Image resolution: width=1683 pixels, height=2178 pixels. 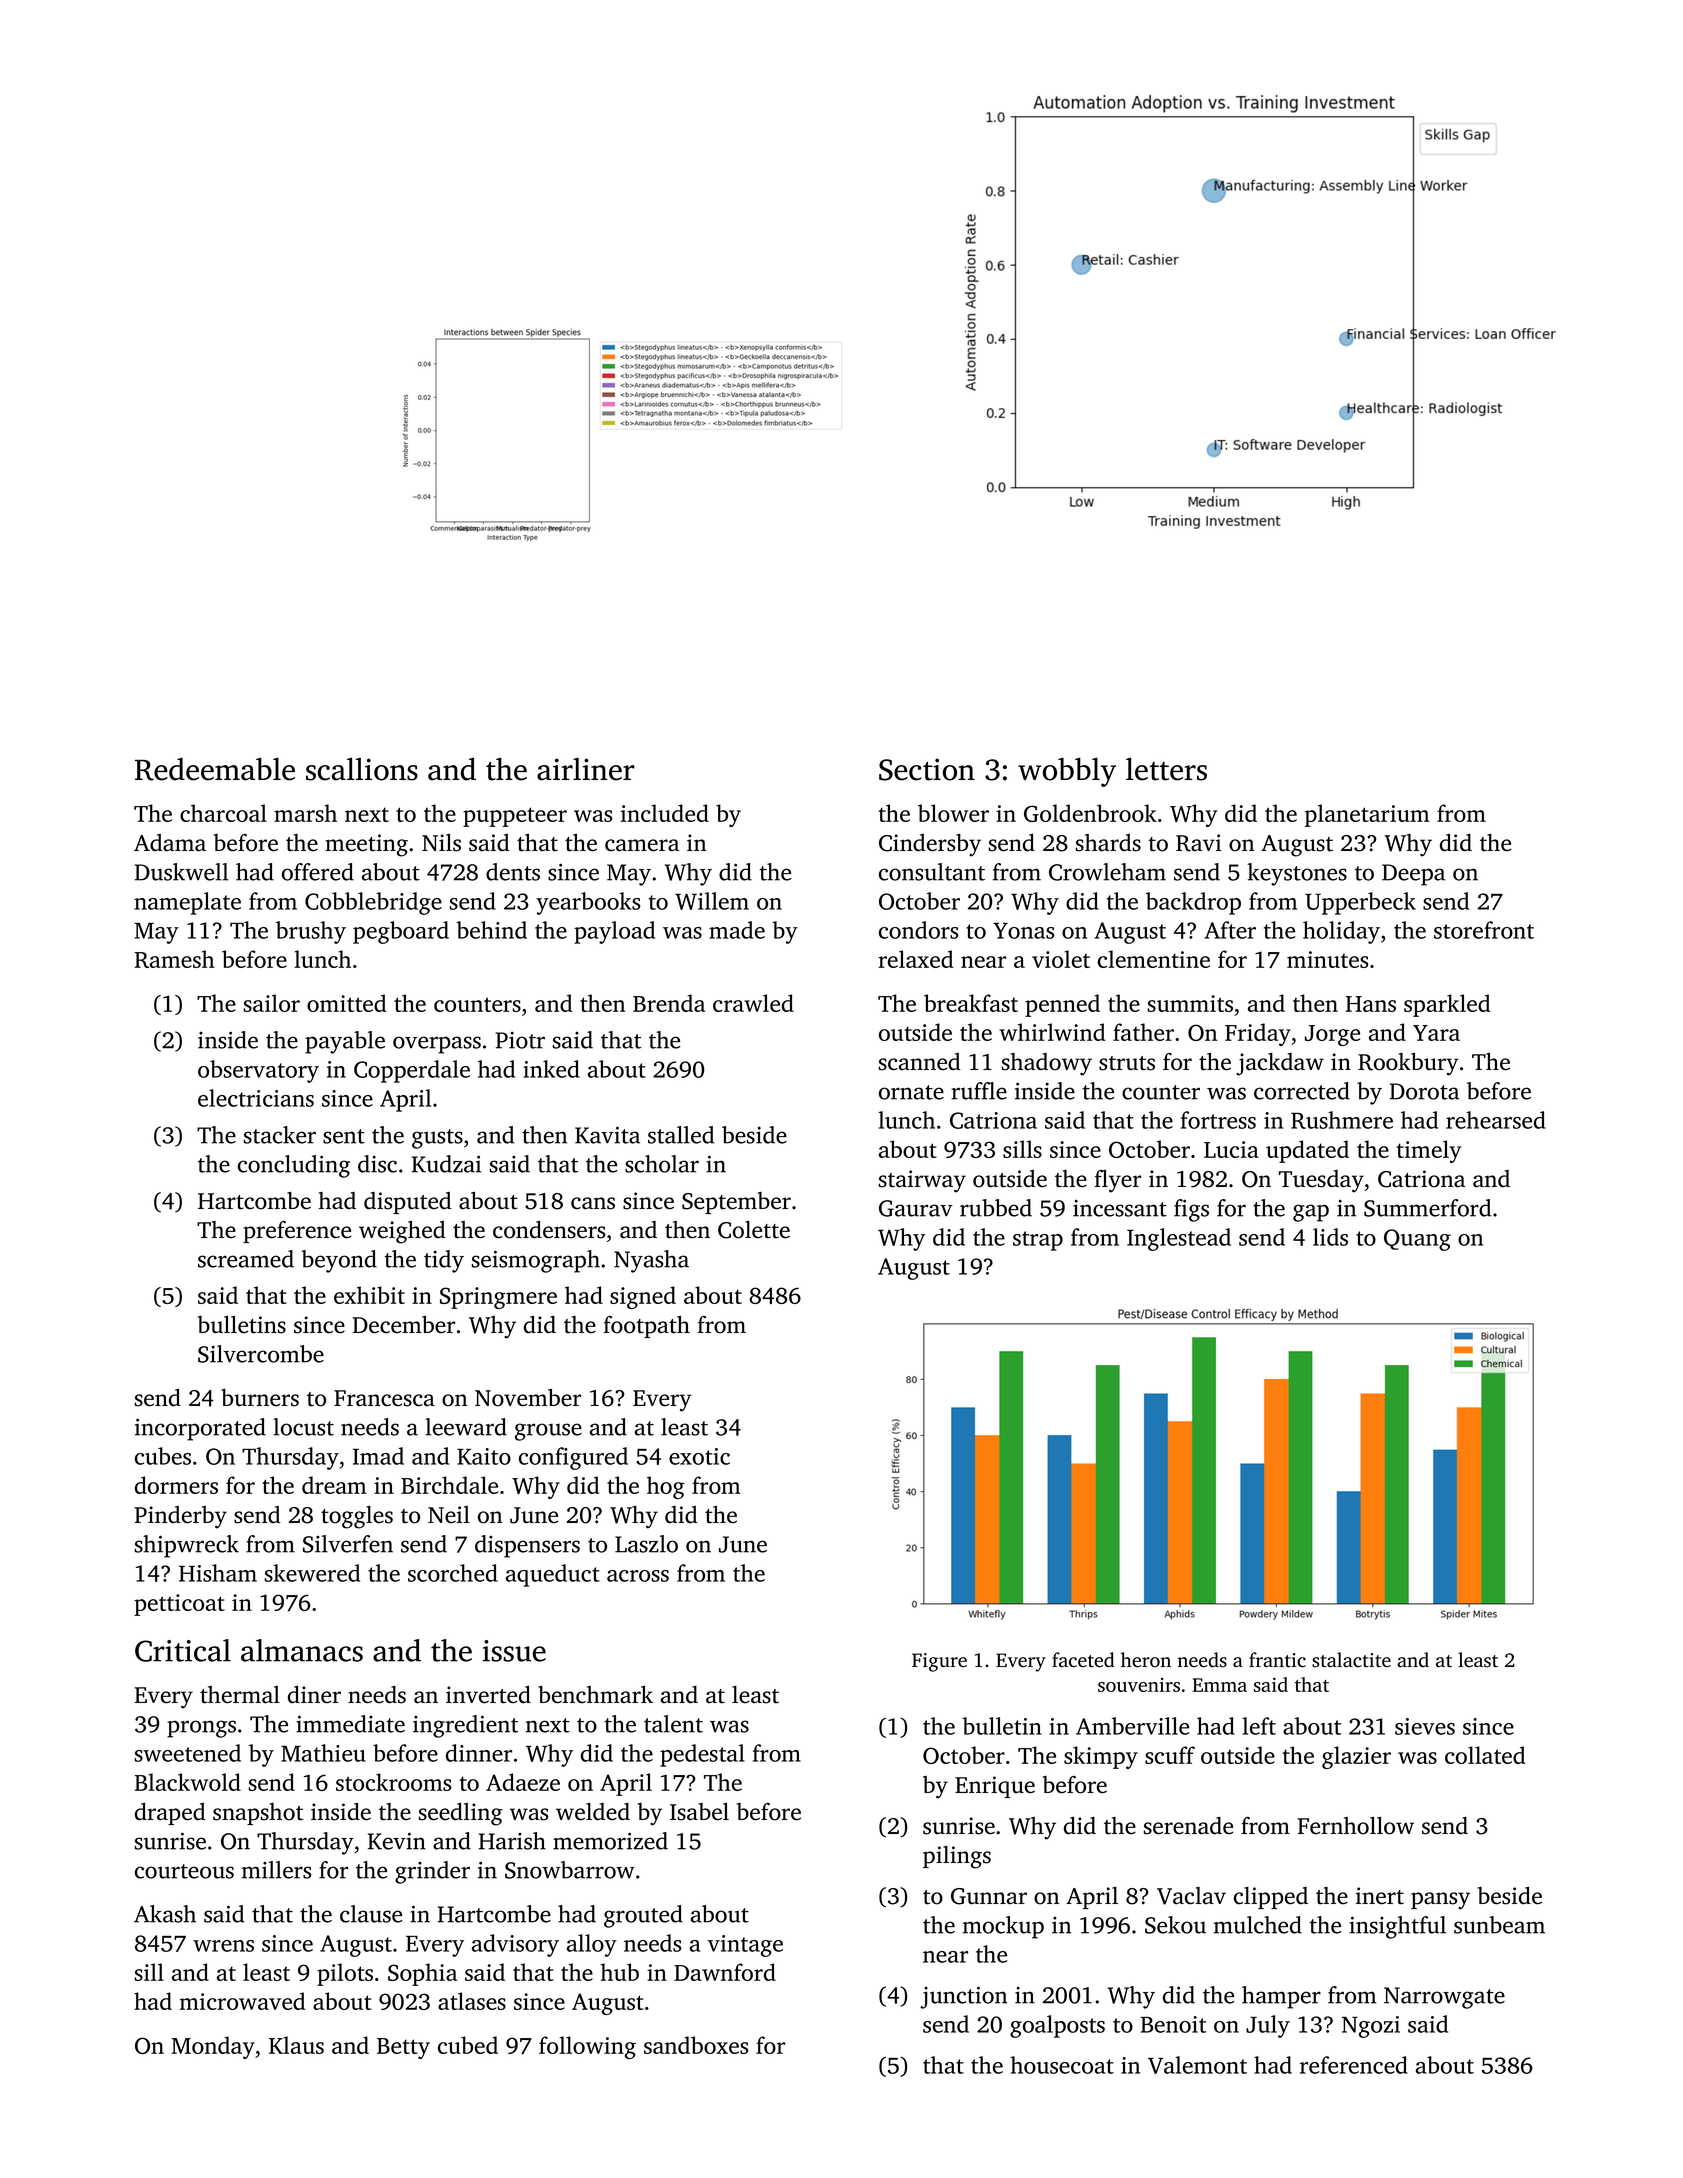 I want to click on dinner, so click(x=479, y=1753).
